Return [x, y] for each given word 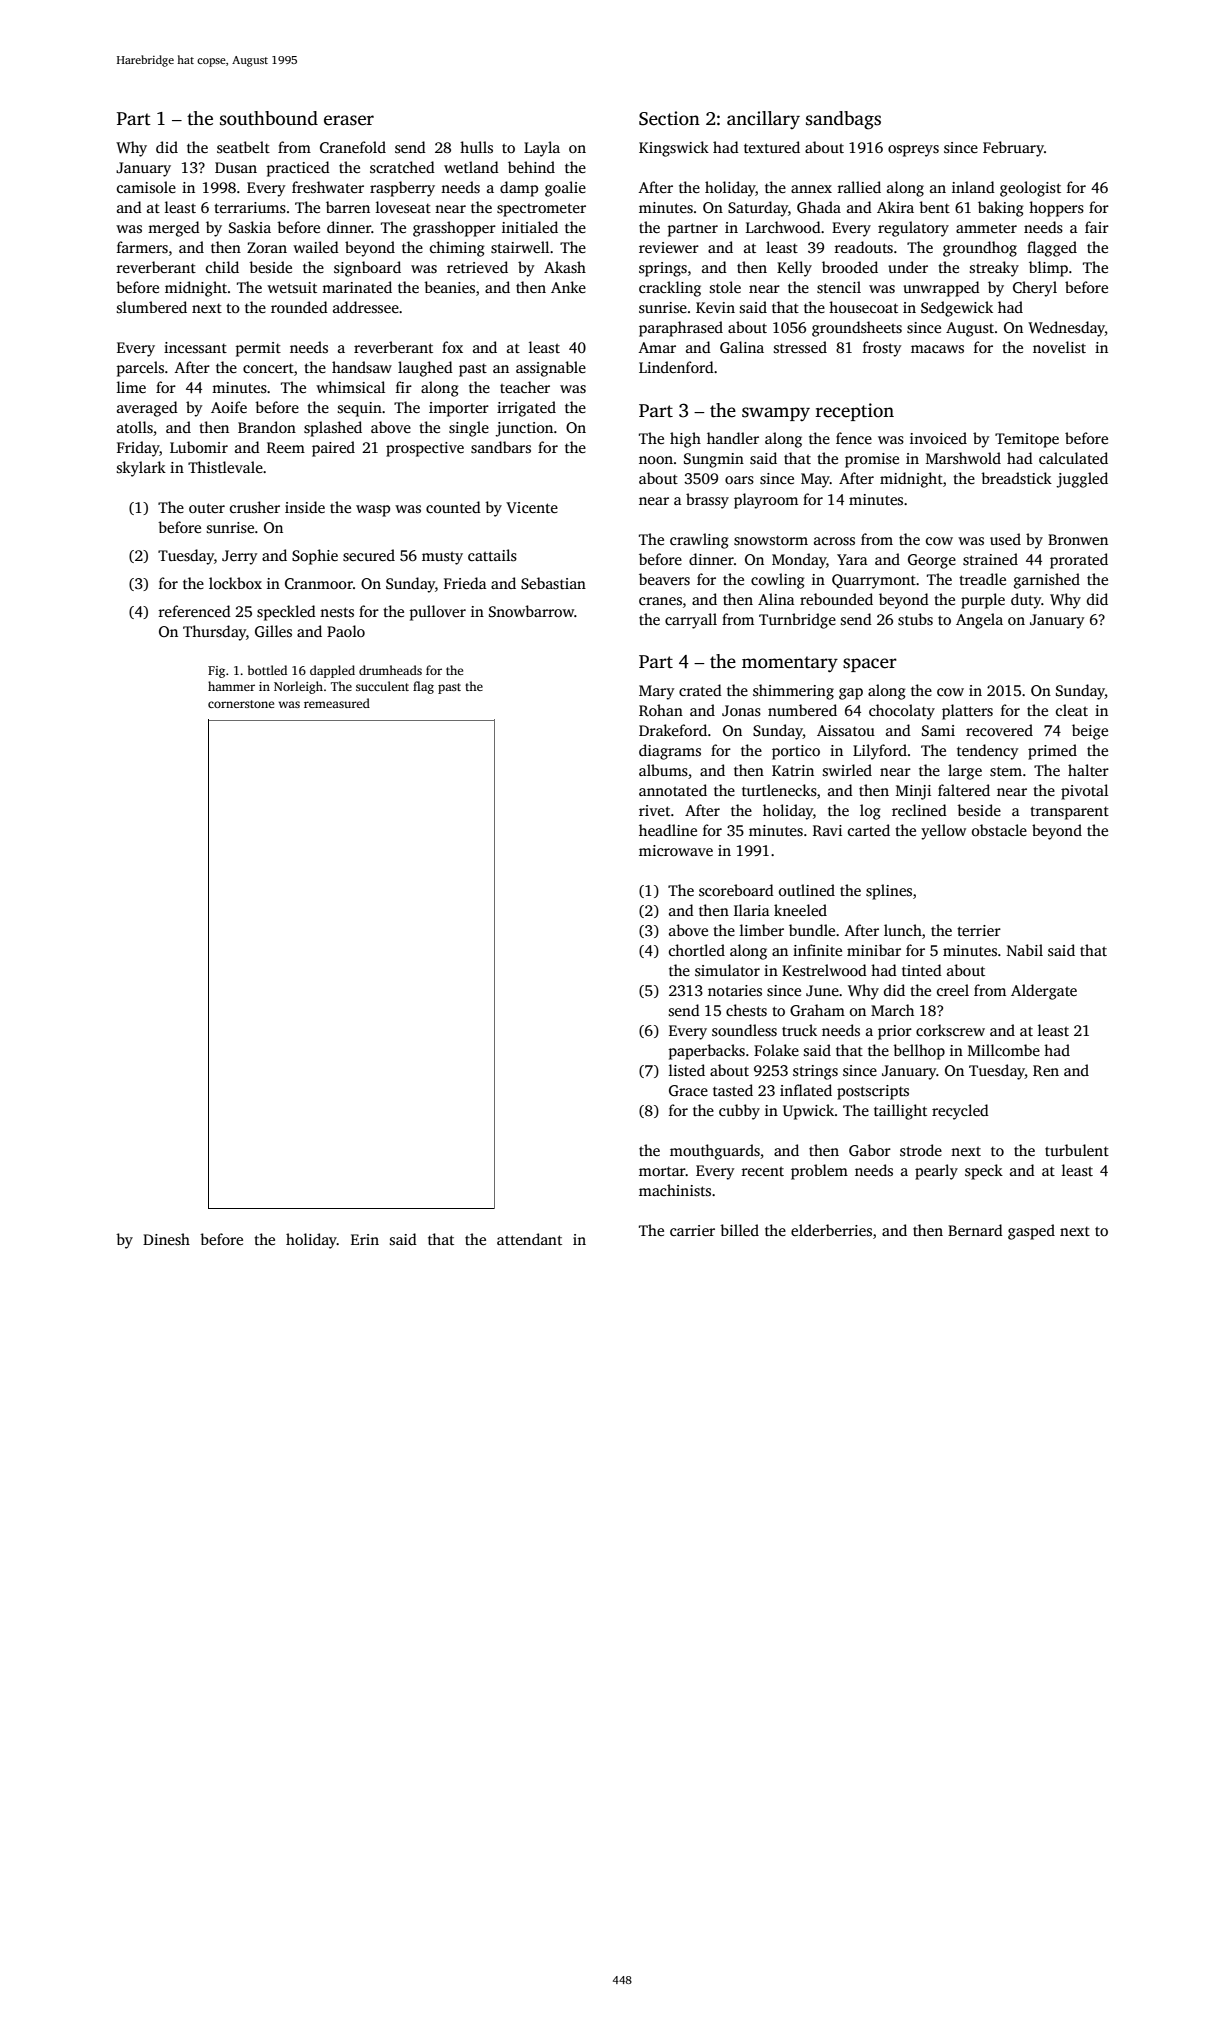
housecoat [863, 307]
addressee [366, 307]
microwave [676, 850]
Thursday [214, 633]
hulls [476, 147]
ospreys [913, 151]
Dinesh [166, 1239]
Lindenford [676, 367]
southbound [269, 118]
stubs [915, 619]
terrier [979, 930]
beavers [664, 579]
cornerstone [241, 704]
